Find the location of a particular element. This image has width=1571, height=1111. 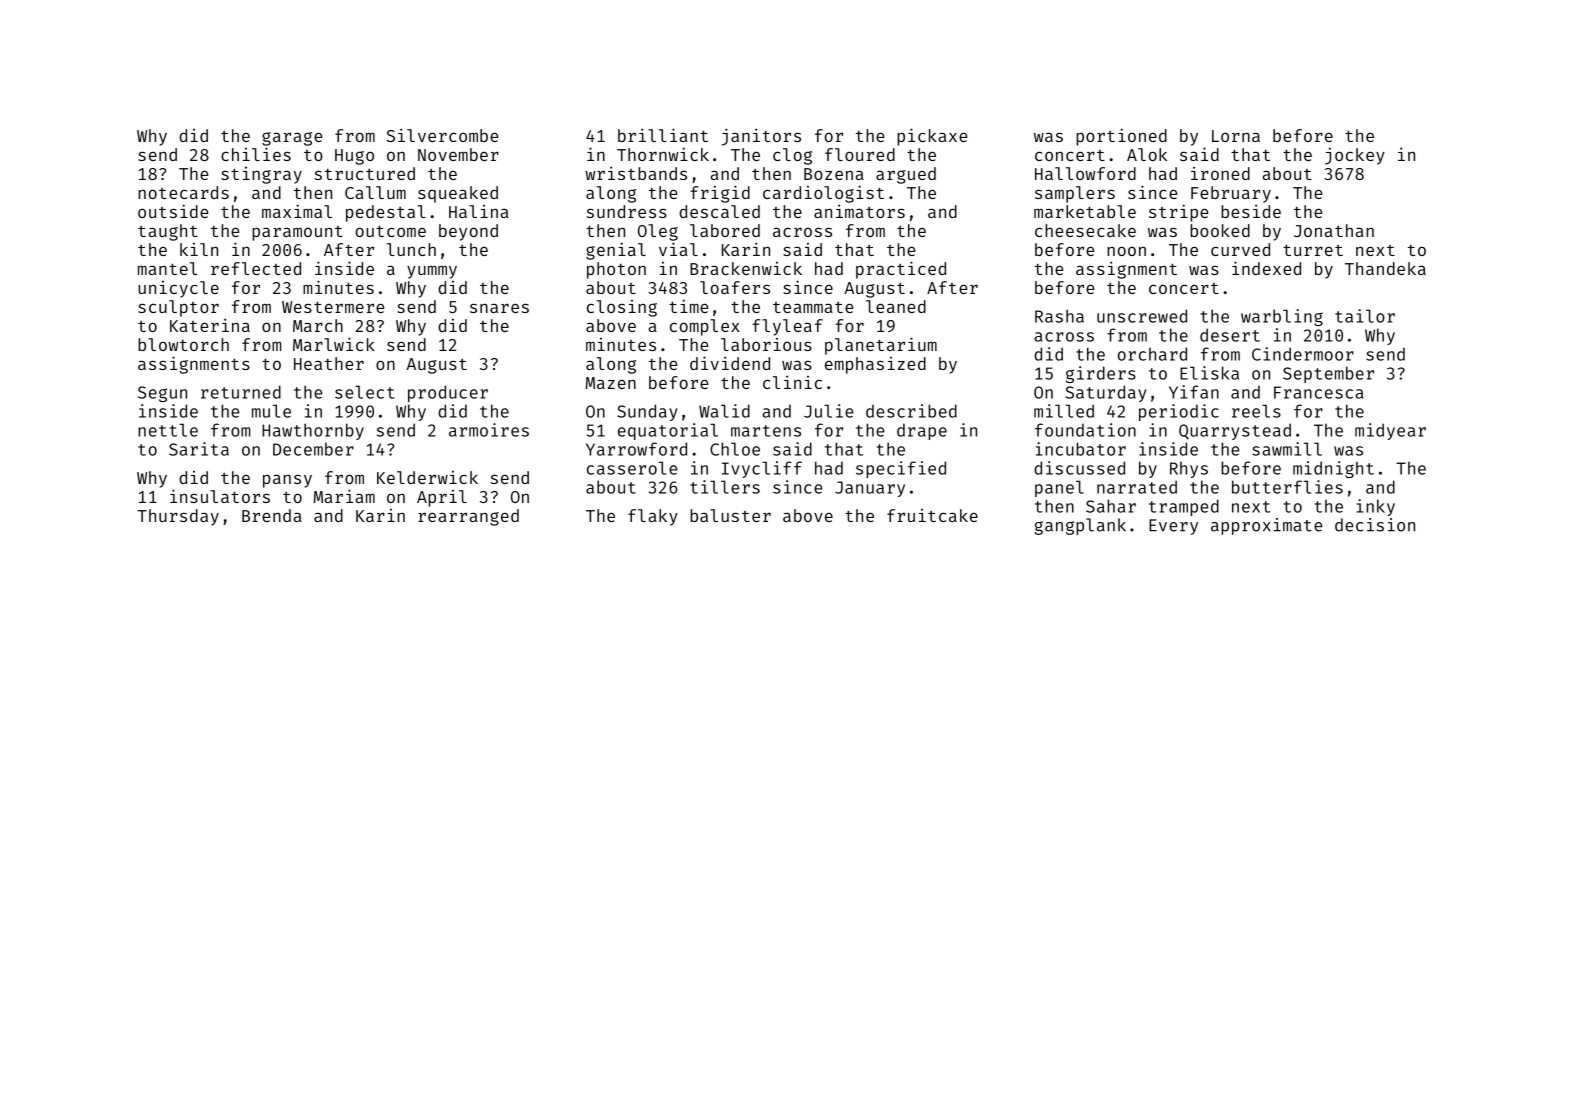

Brenda is located at coordinates (272, 515).
